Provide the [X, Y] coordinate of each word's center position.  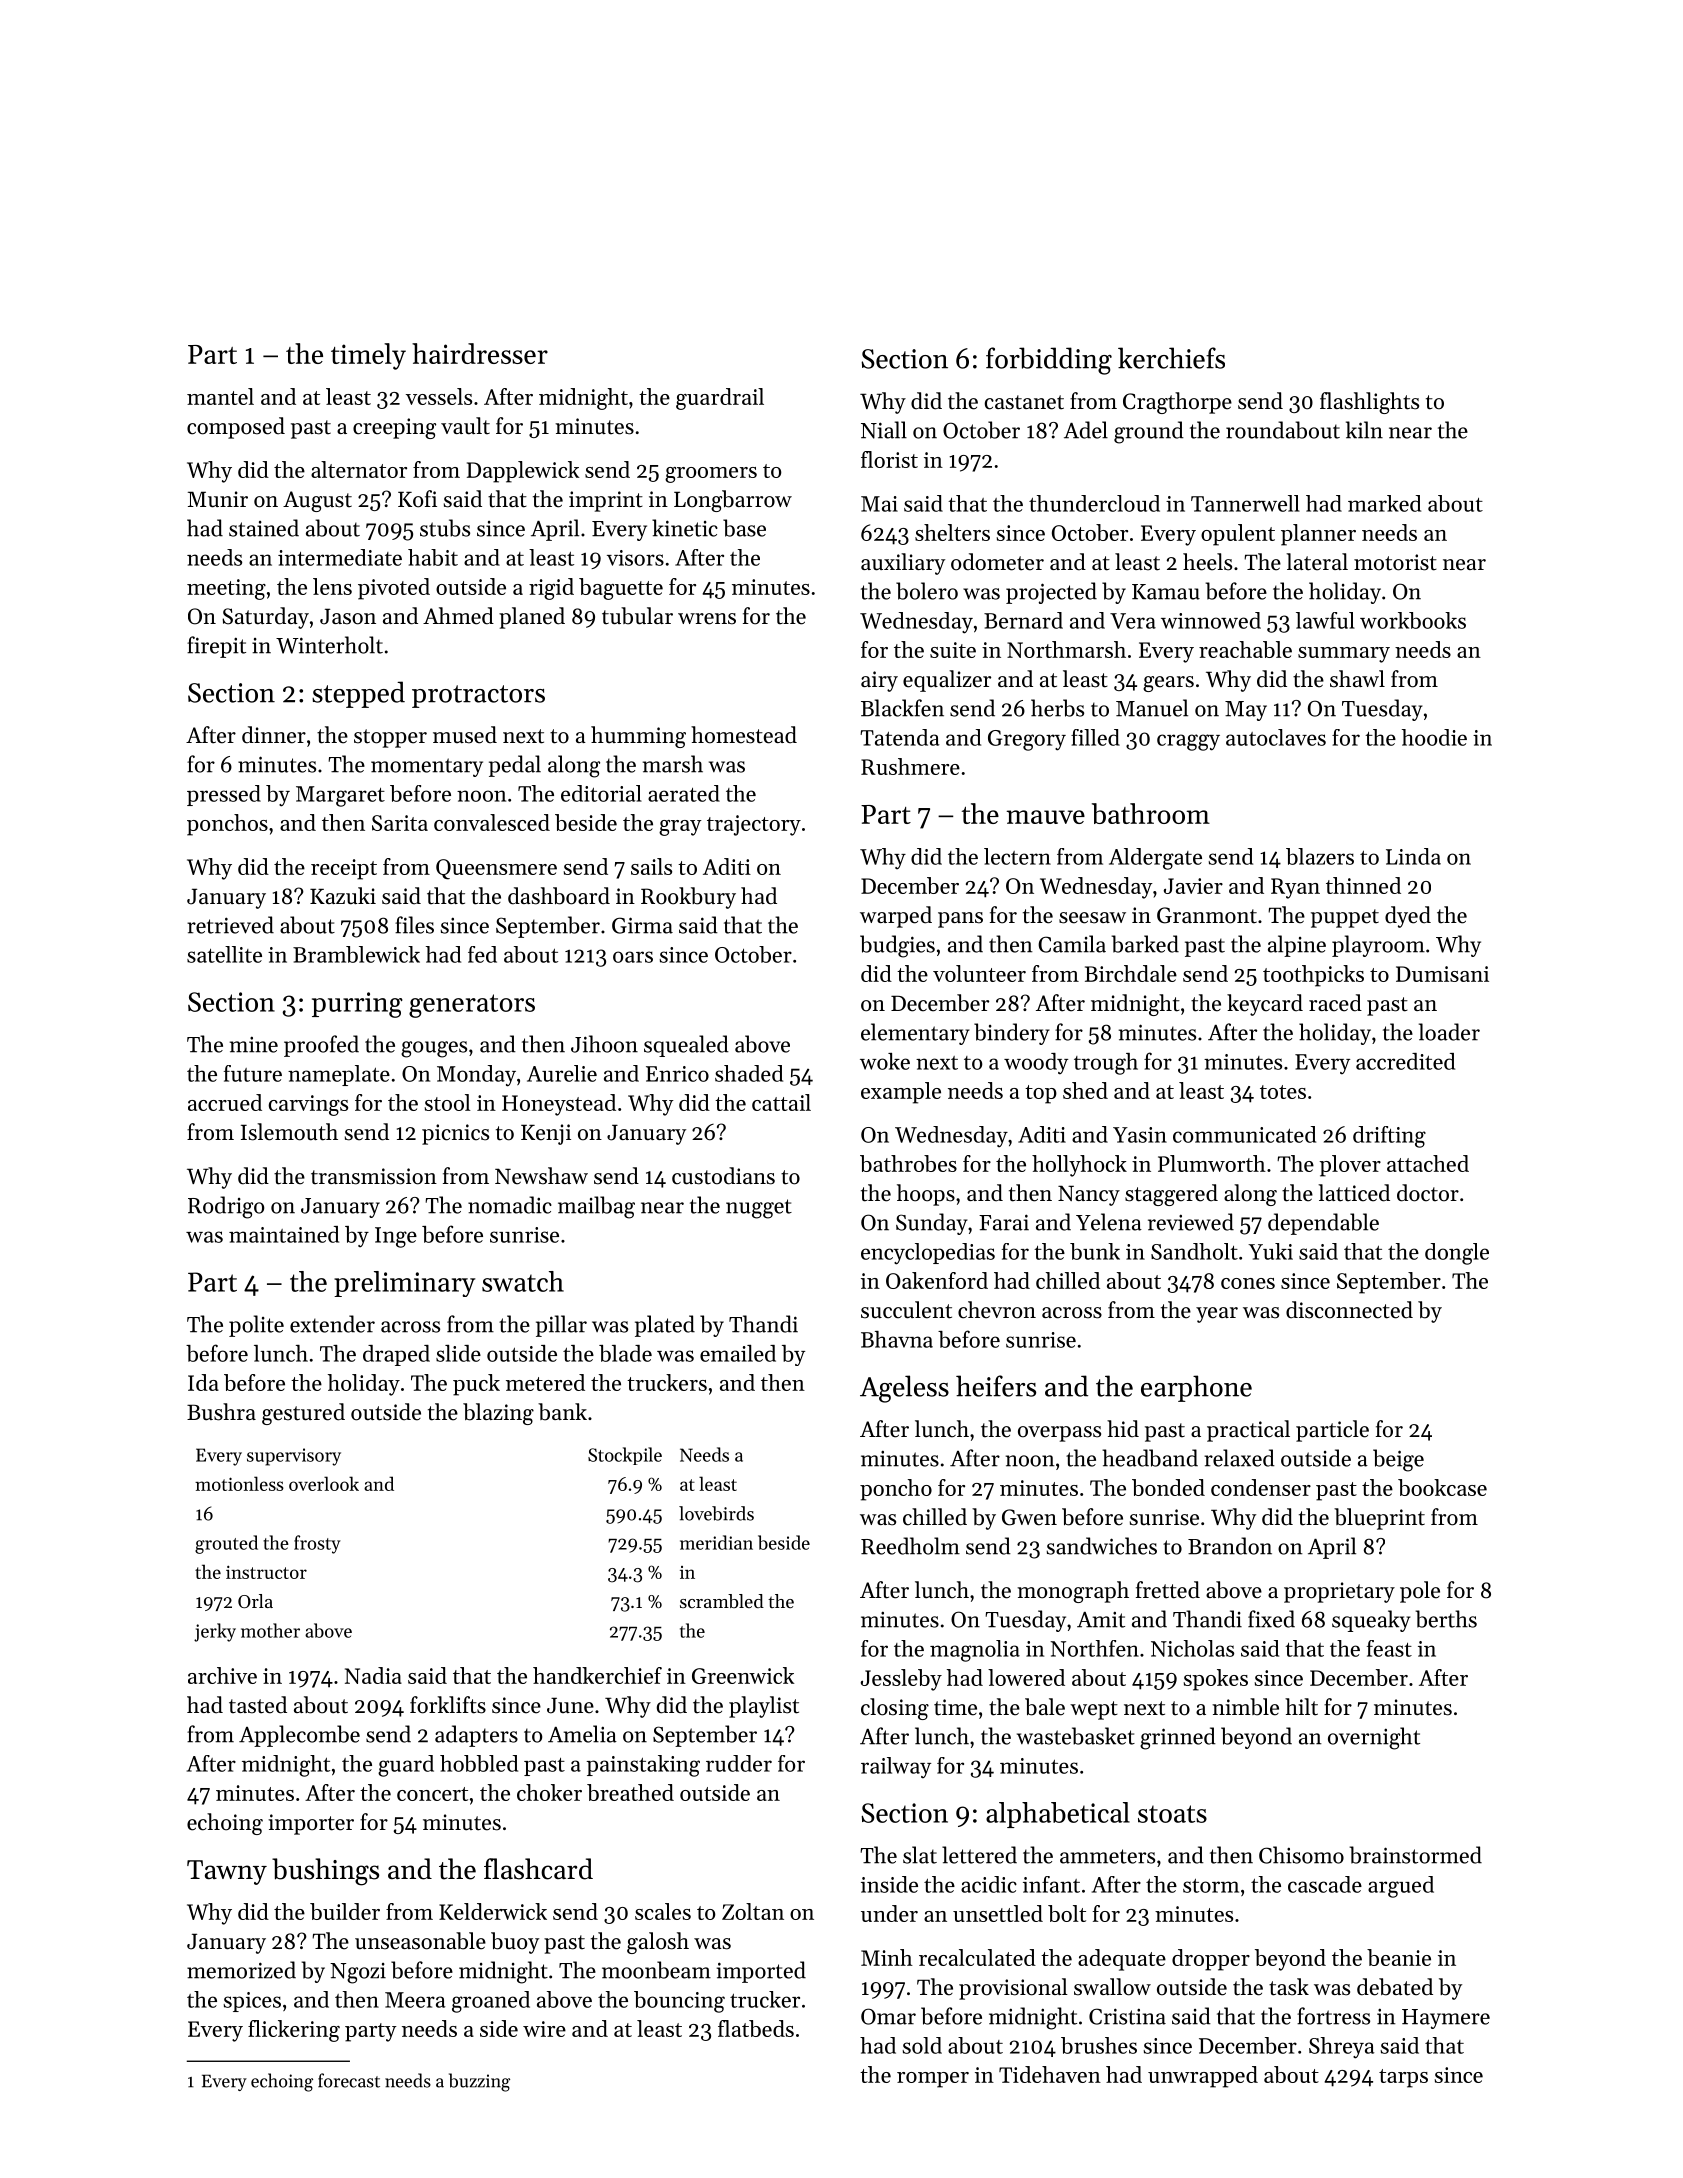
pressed [224, 795]
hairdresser [480, 353]
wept [1094, 1710]
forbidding [1049, 361]
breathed [630, 1792]
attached [1428, 1163]
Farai [1004, 1222]
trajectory [754, 825]
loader [1449, 1032]
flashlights [1369, 403]
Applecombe [299, 1736]
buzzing [479, 2082]
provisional [1013, 1989]
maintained [284, 1234]
